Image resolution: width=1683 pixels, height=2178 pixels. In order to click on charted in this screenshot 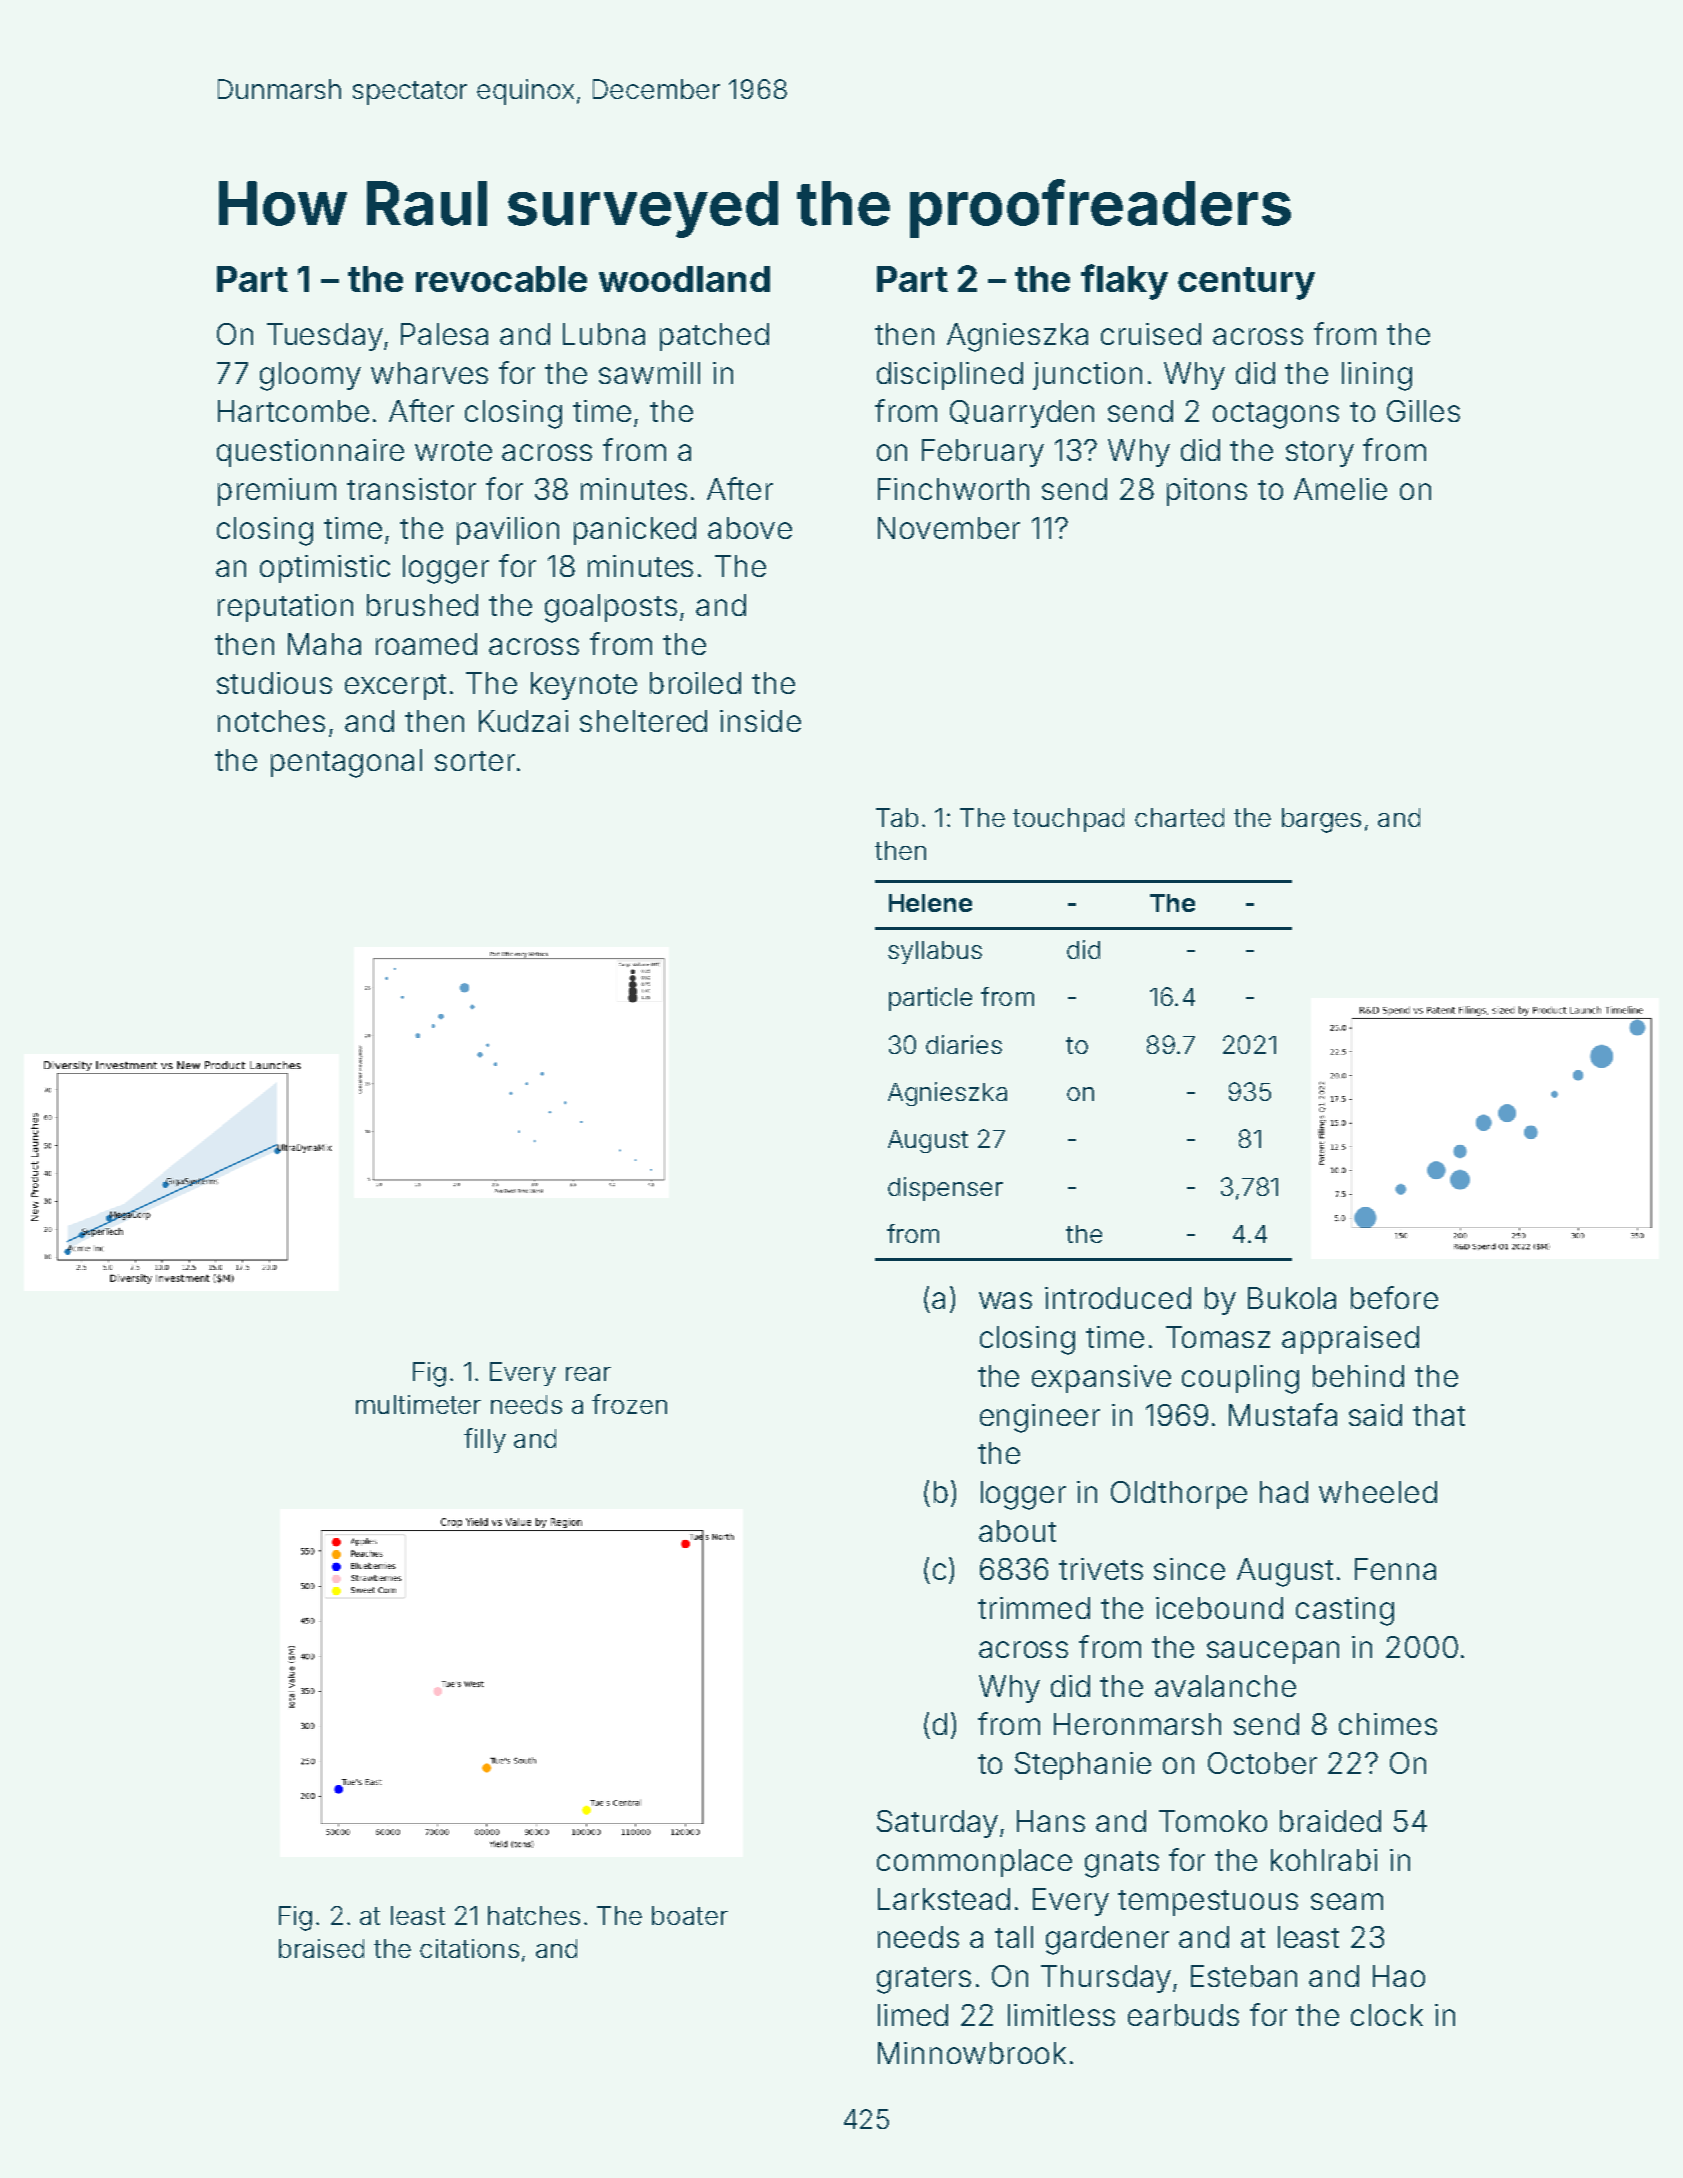, I will do `click(1179, 817)`.
